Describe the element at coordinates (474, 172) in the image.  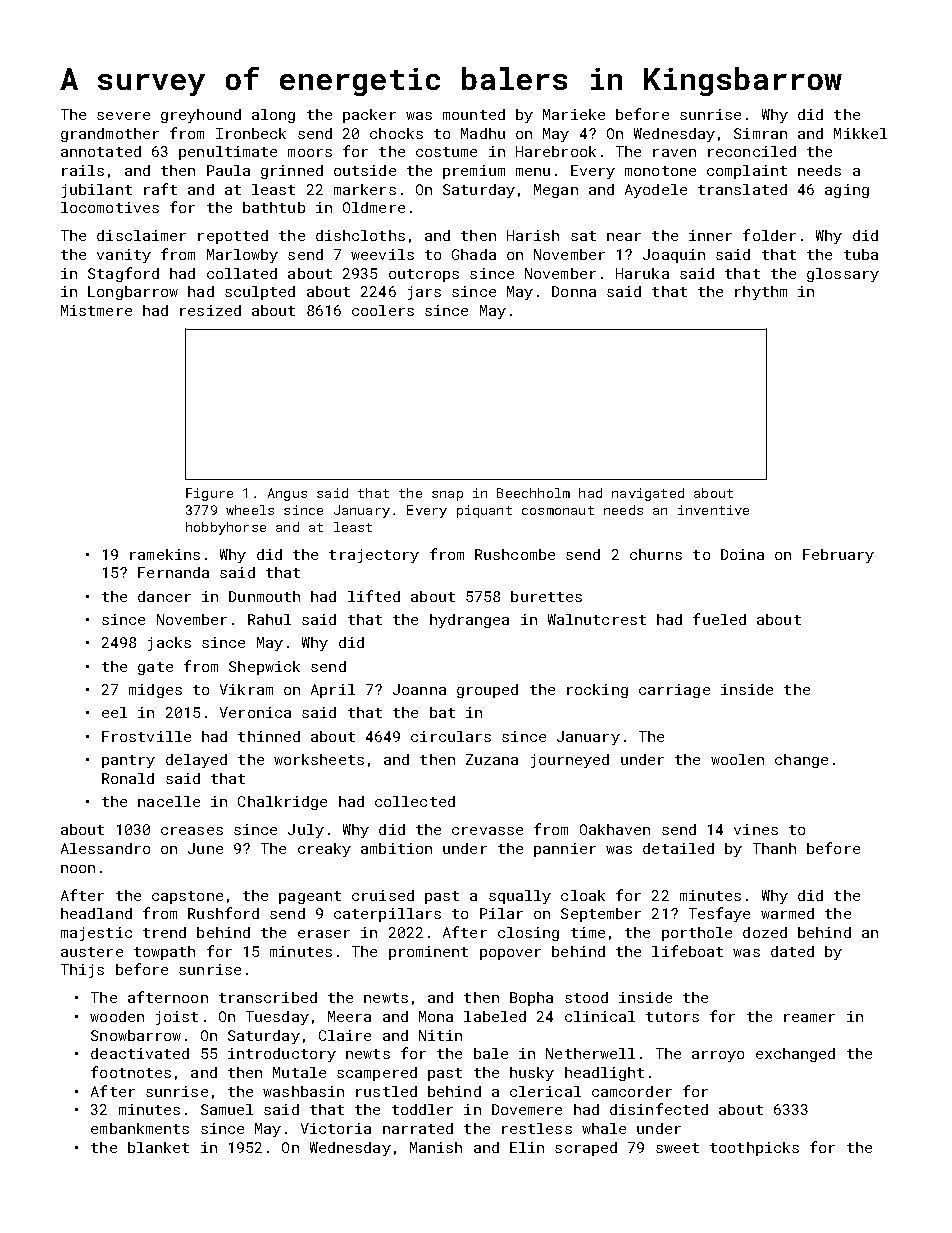
I see `premium` at that location.
